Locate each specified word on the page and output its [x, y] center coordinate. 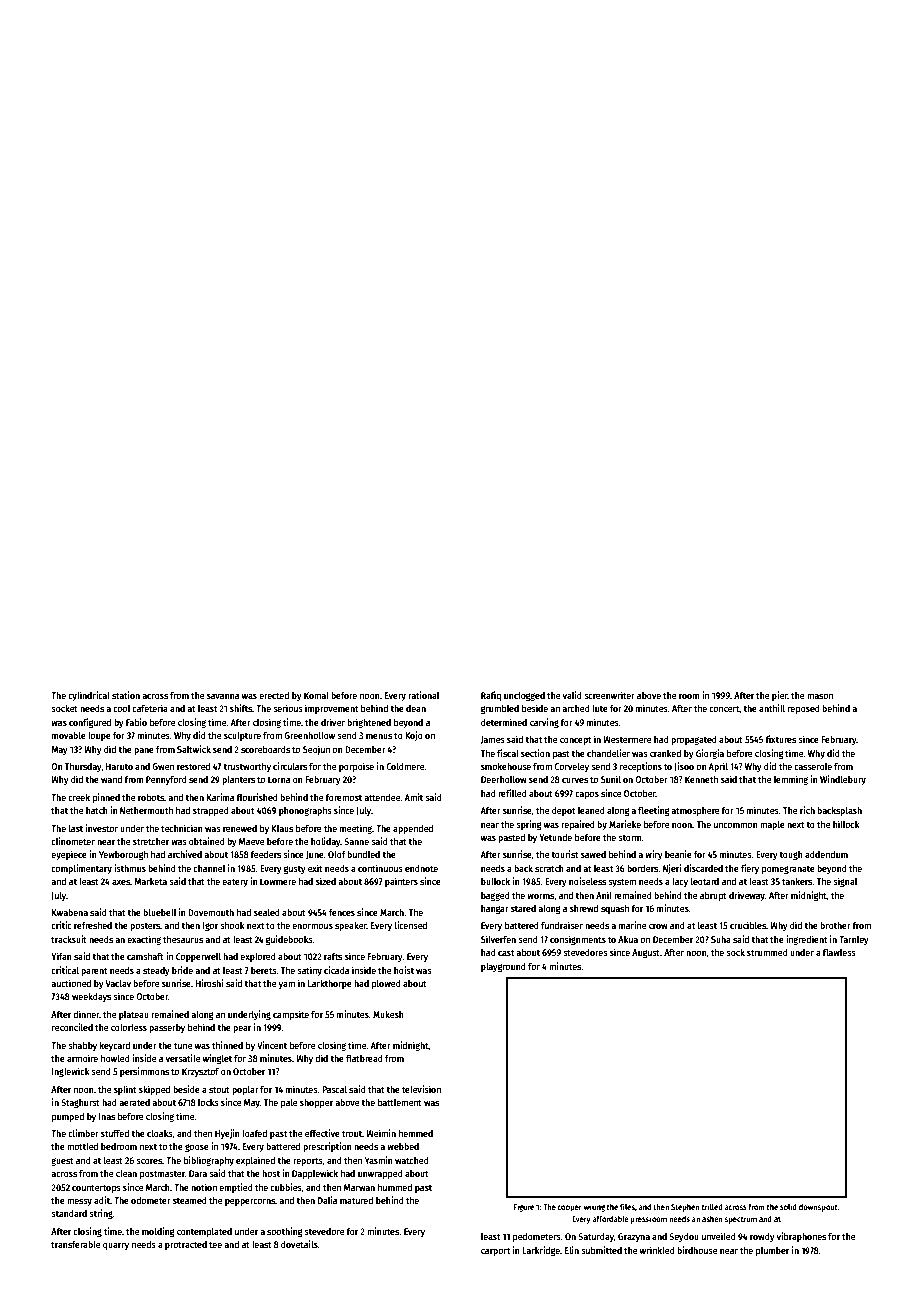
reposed [804, 709]
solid [788, 1206]
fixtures [780, 739]
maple [772, 825]
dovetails [299, 1244]
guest [62, 1161]
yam [287, 985]
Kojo [414, 736]
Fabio [136, 722]
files [627, 1206]
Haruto [119, 766]
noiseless [587, 881]
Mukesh [388, 1014]
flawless [839, 952]
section [535, 753]
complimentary [81, 869]
